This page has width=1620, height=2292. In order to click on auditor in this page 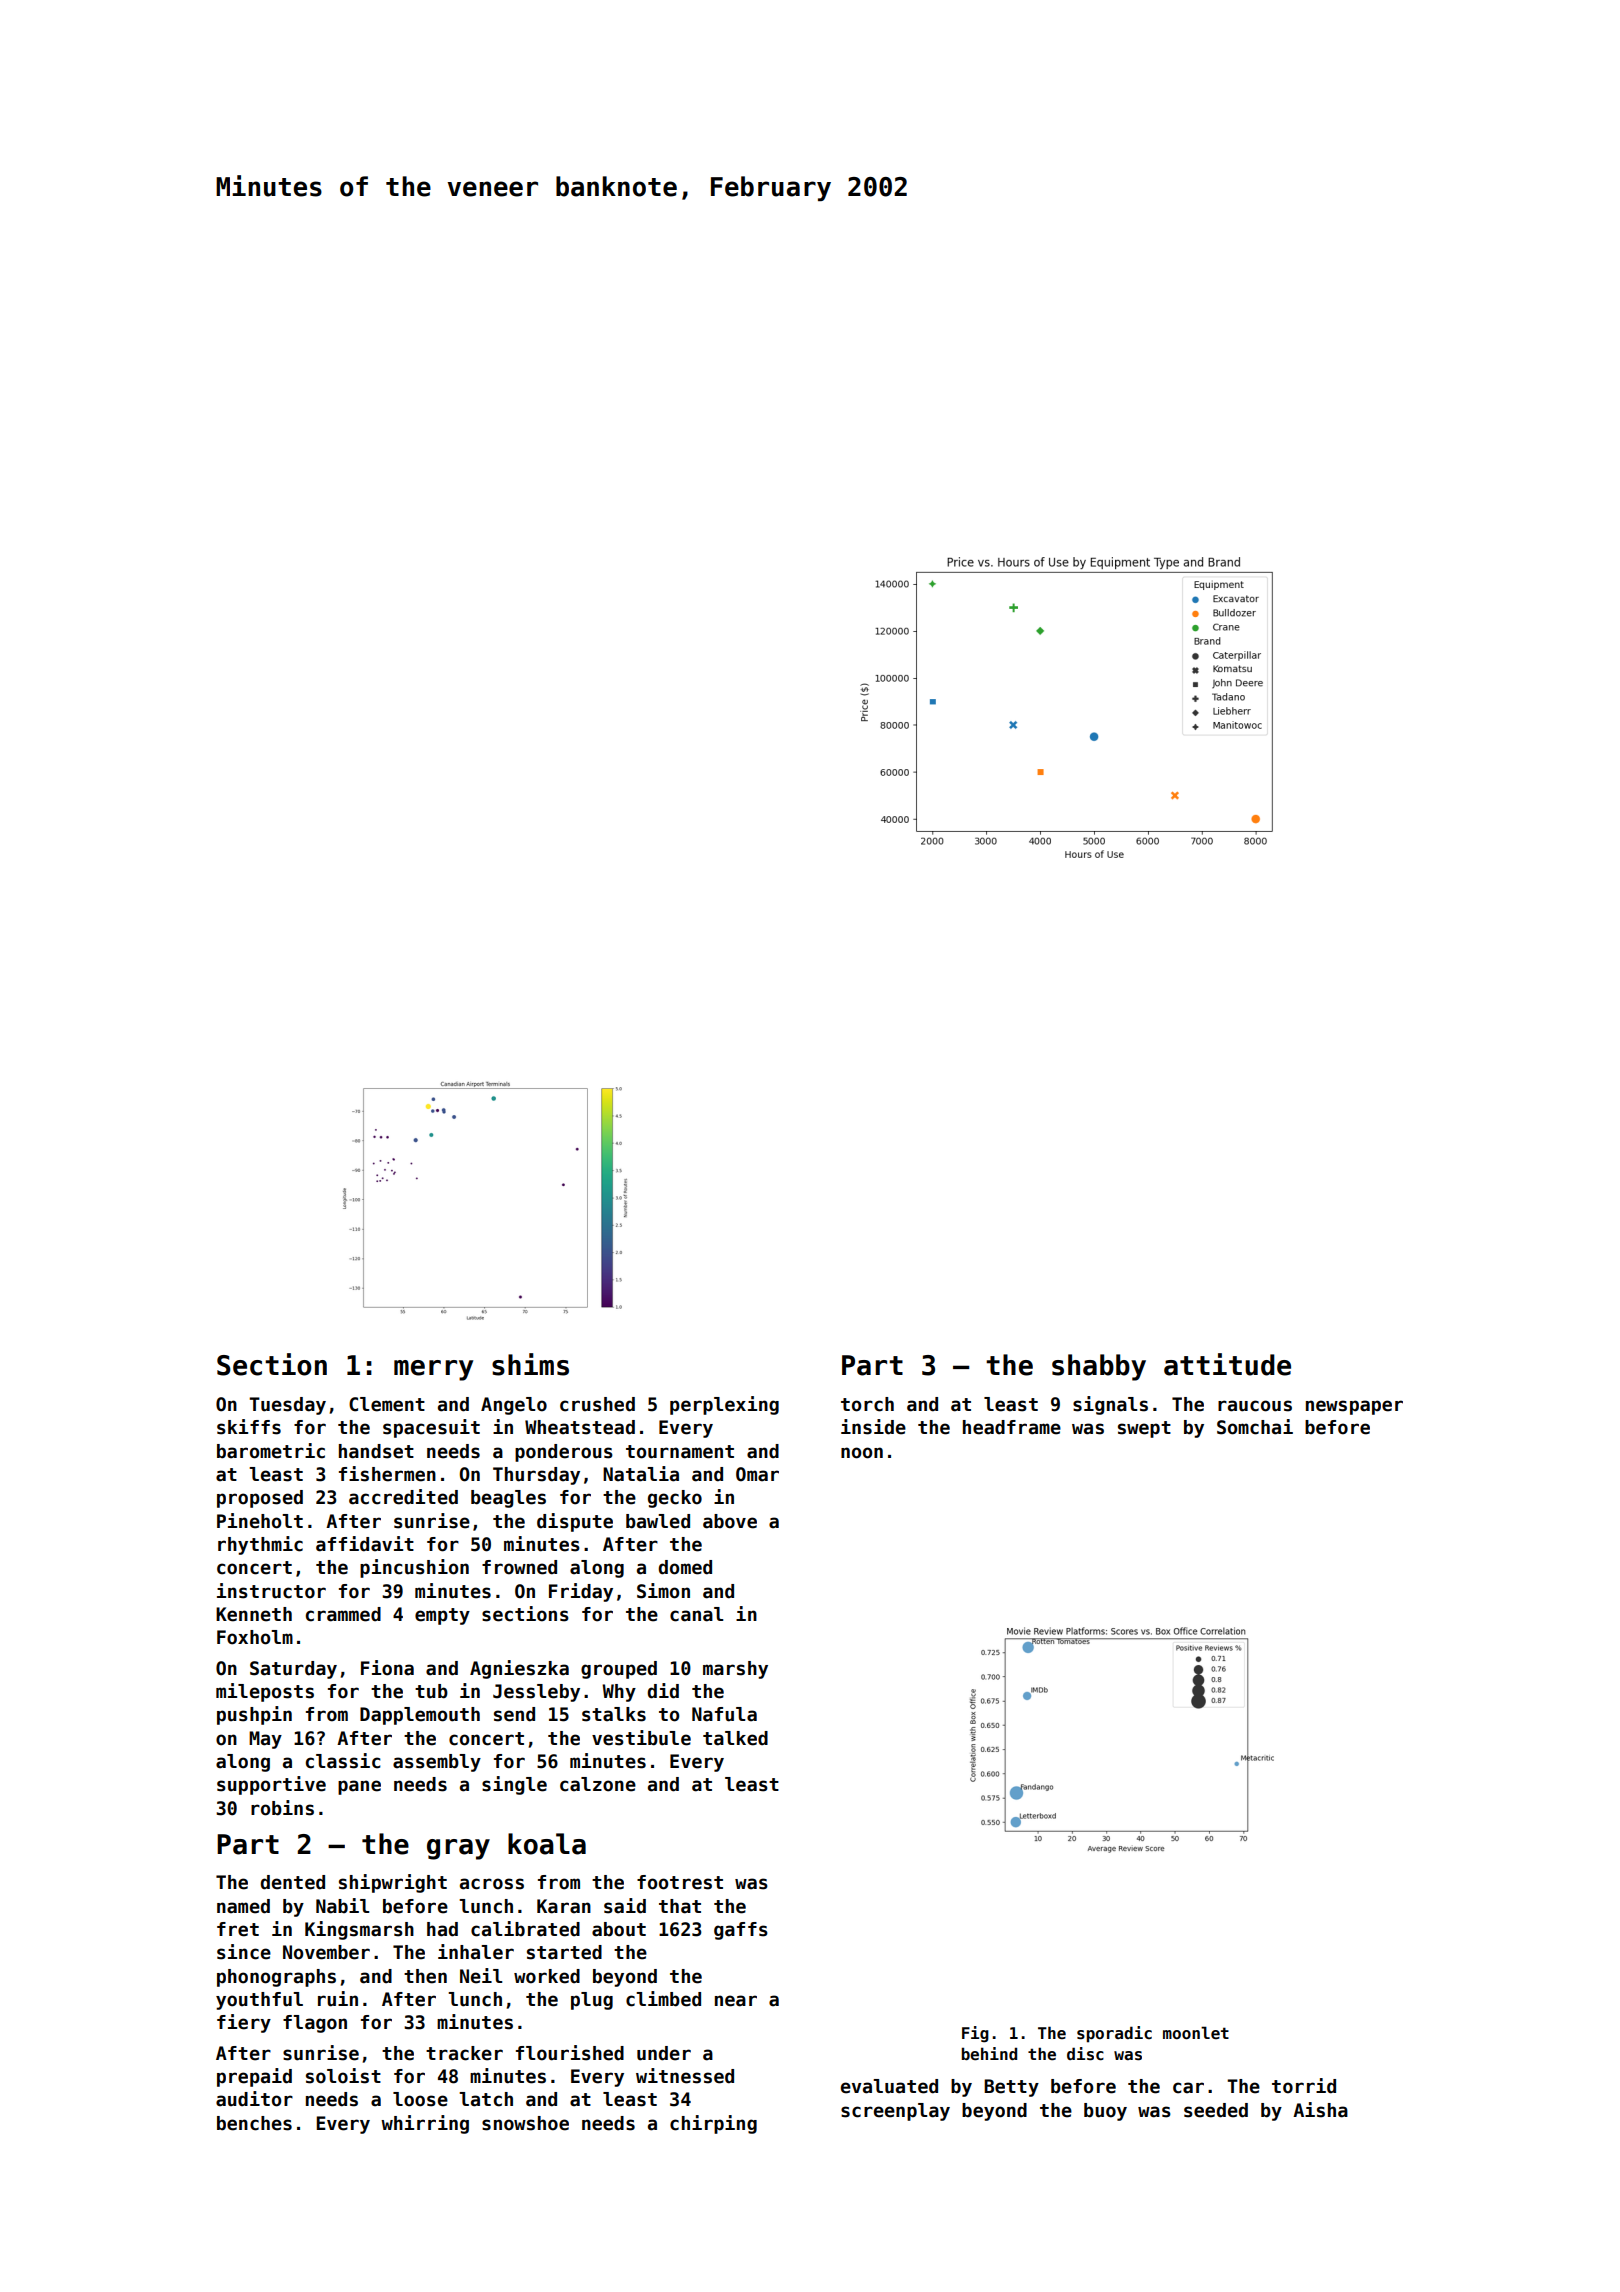, I will do `click(254, 2099)`.
